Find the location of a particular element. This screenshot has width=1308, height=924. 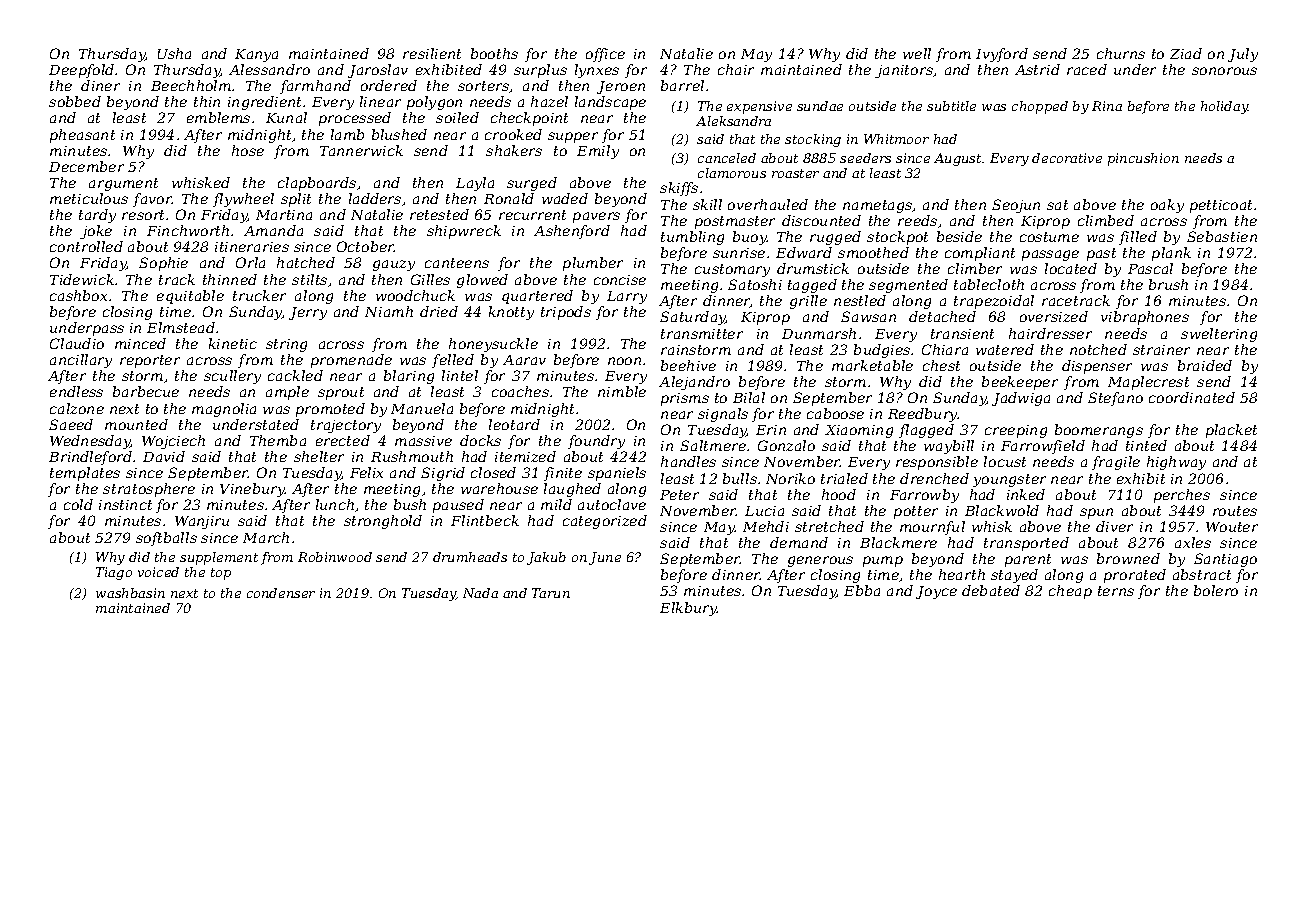

Saeed is located at coordinates (71, 424).
